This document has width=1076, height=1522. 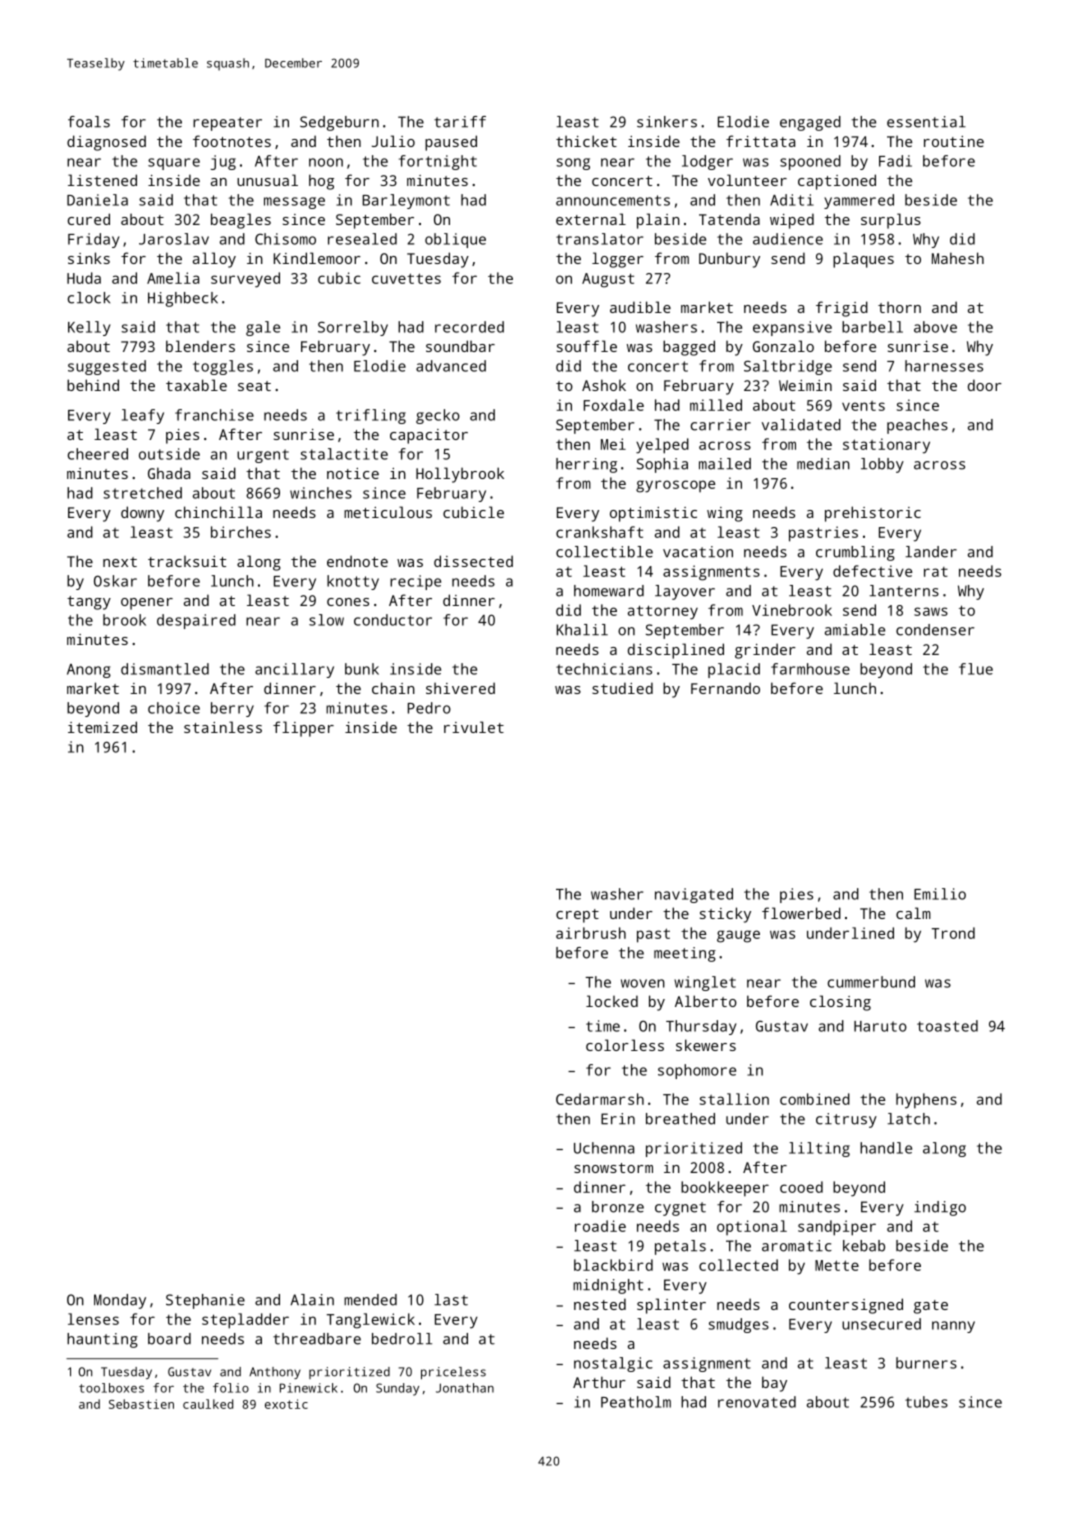 I want to click on technicians, so click(x=604, y=669).
